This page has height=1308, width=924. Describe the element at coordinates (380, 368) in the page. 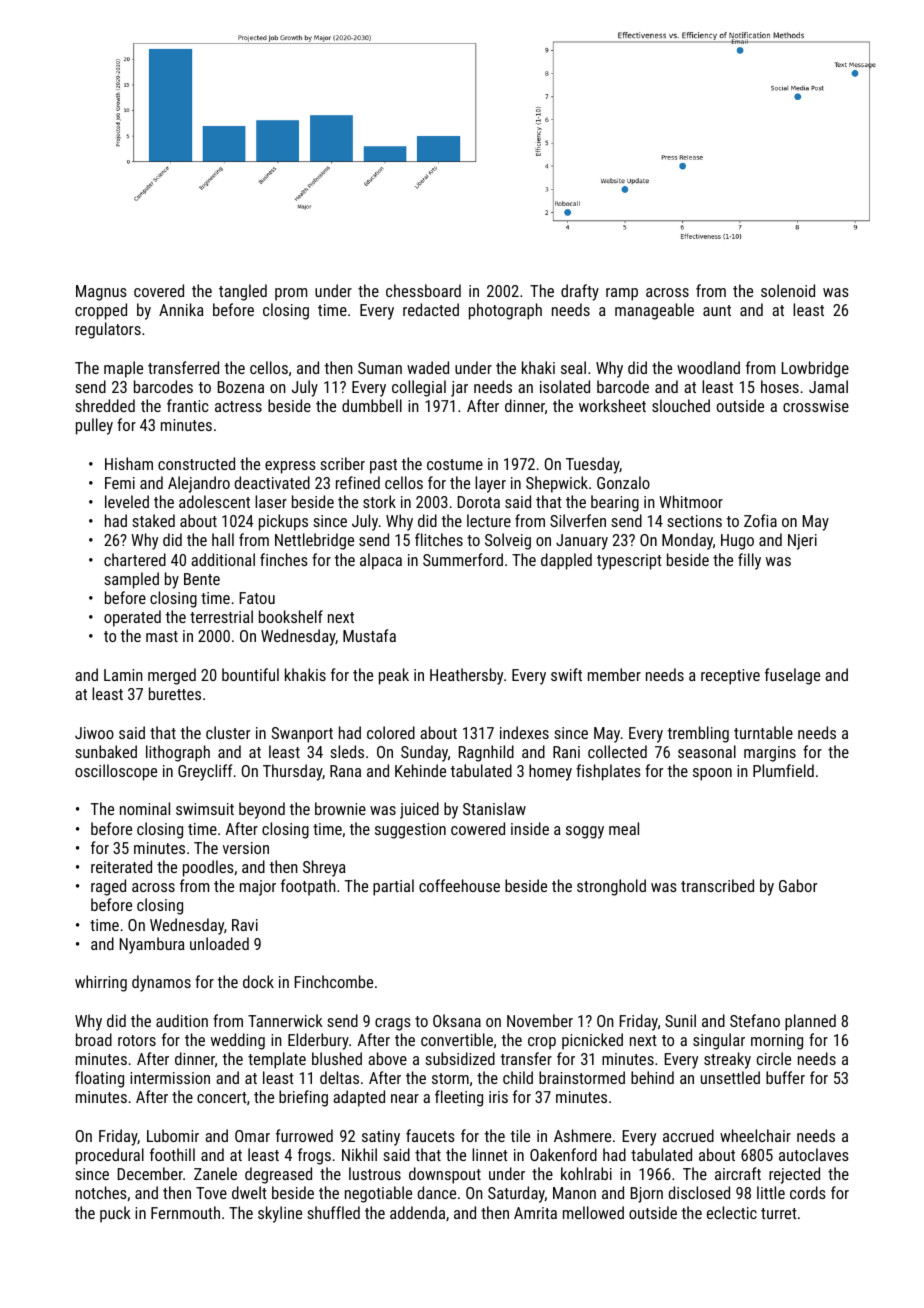

I see `Suman` at that location.
